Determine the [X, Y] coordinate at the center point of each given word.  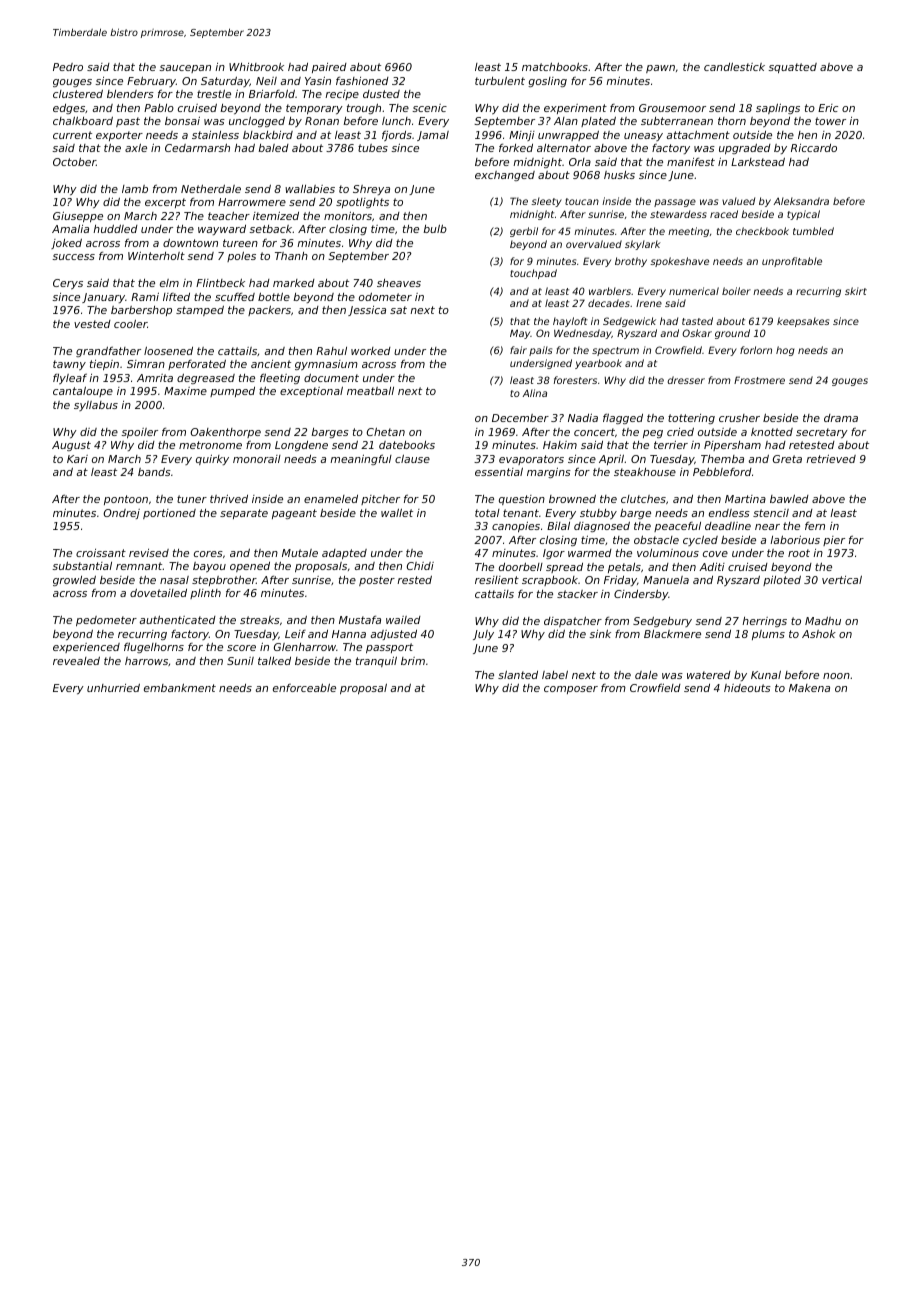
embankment [180, 687]
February [151, 81]
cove [715, 554]
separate [244, 514]
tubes [373, 148]
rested [414, 580]
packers [269, 310]
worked [371, 351]
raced [724, 214]
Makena [809, 688]
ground [732, 334]
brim [413, 661]
